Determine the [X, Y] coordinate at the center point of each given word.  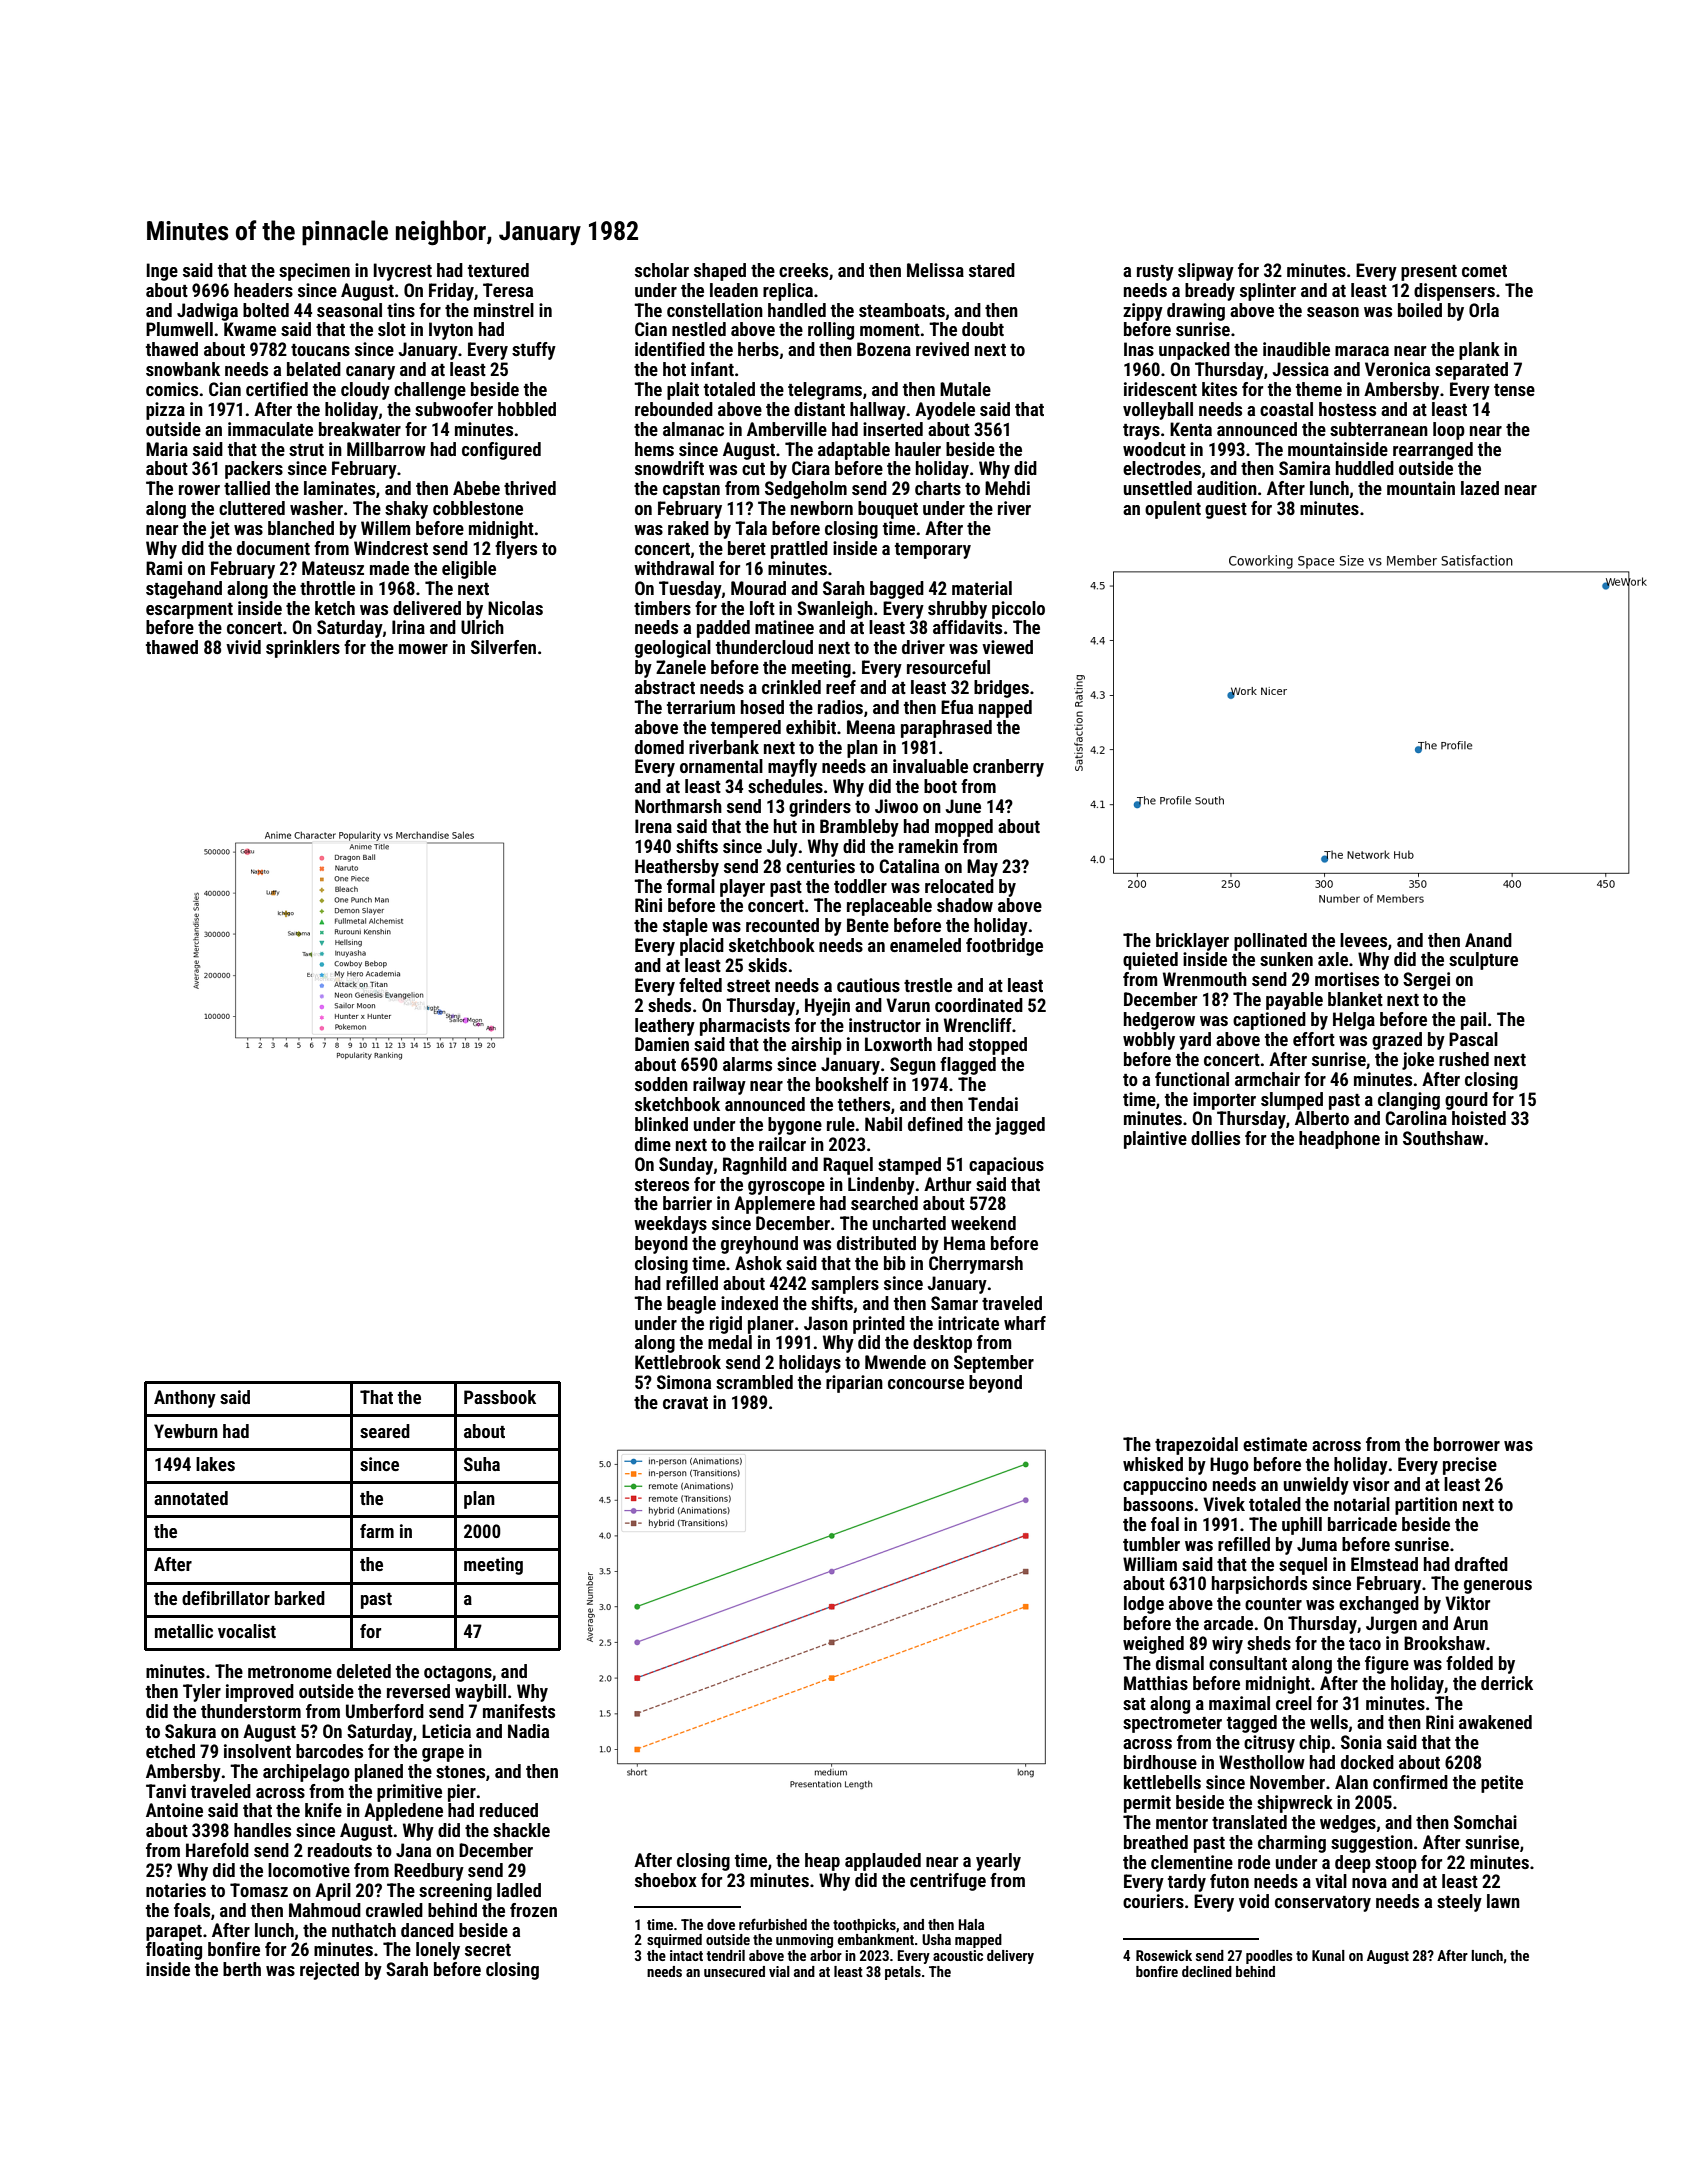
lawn [1503, 1901]
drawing [1196, 312]
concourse [926, 1384]
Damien [662, 1044]
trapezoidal [1196, 1446]
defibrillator [226, 1598]
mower [423, 649]
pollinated [1270, 942]
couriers [1153, 1901]
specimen [314, 272]
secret [488, 1950]
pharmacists [745, 1027]
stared [992, 270]
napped [1005, 709]
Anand [1488, 940]
